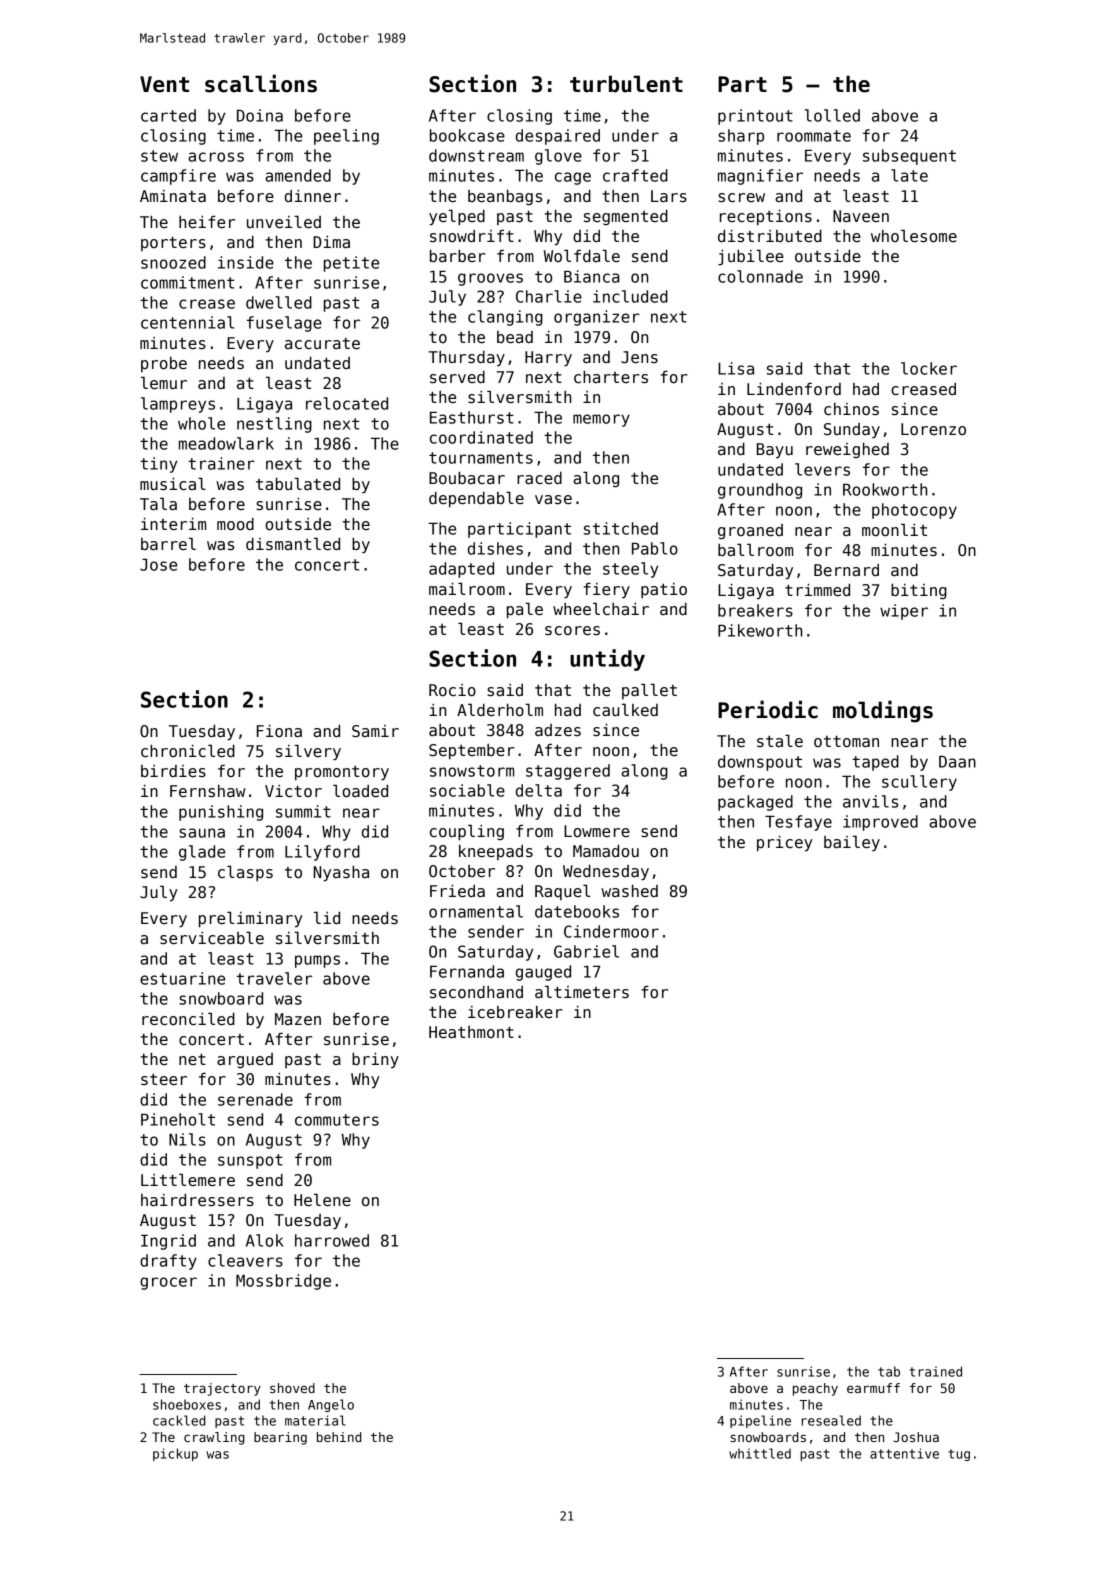 This document has height=1583, width=1119. I want to click on subsequent, so click(909, 157).
